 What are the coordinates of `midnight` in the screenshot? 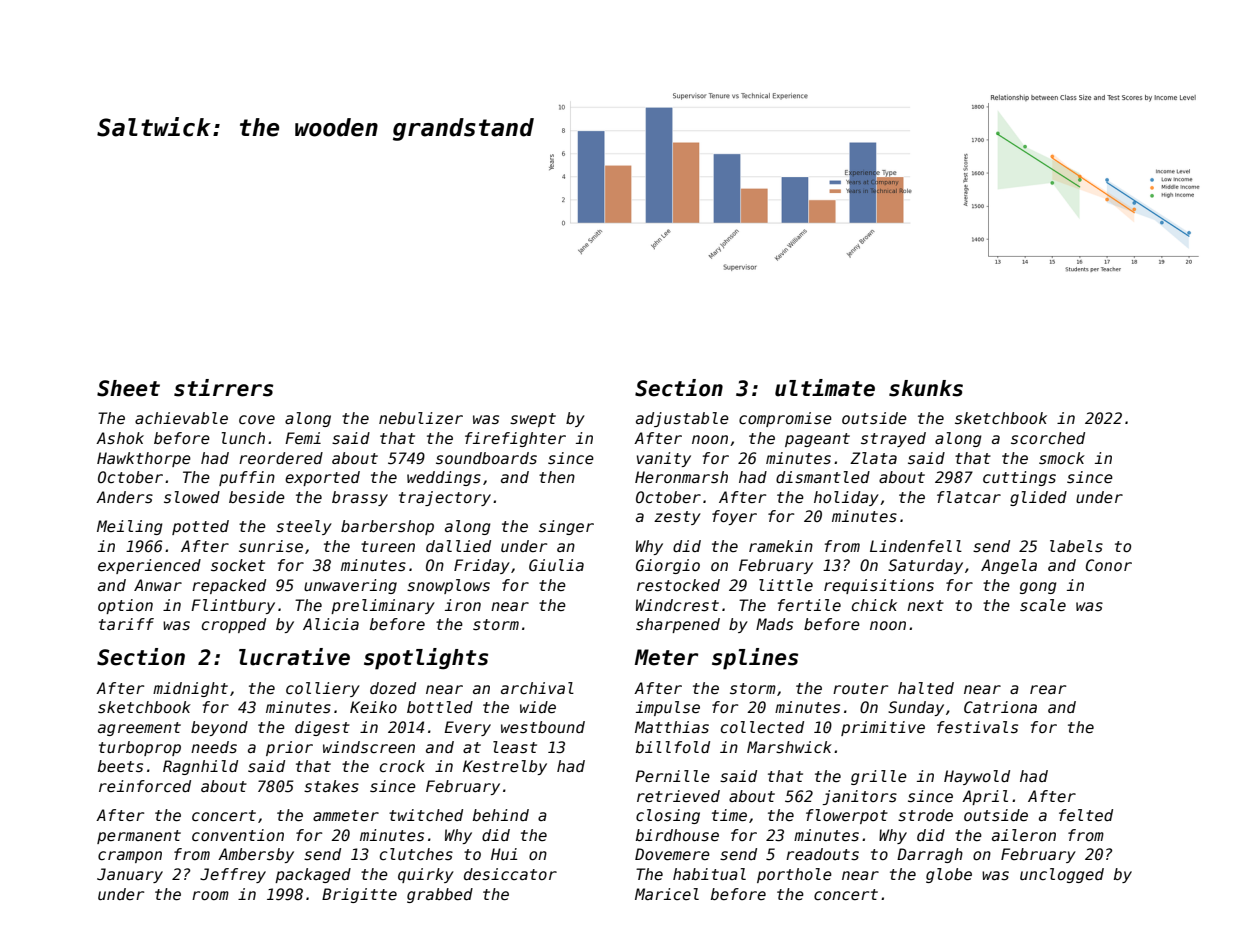 It's located at (190, 689).
